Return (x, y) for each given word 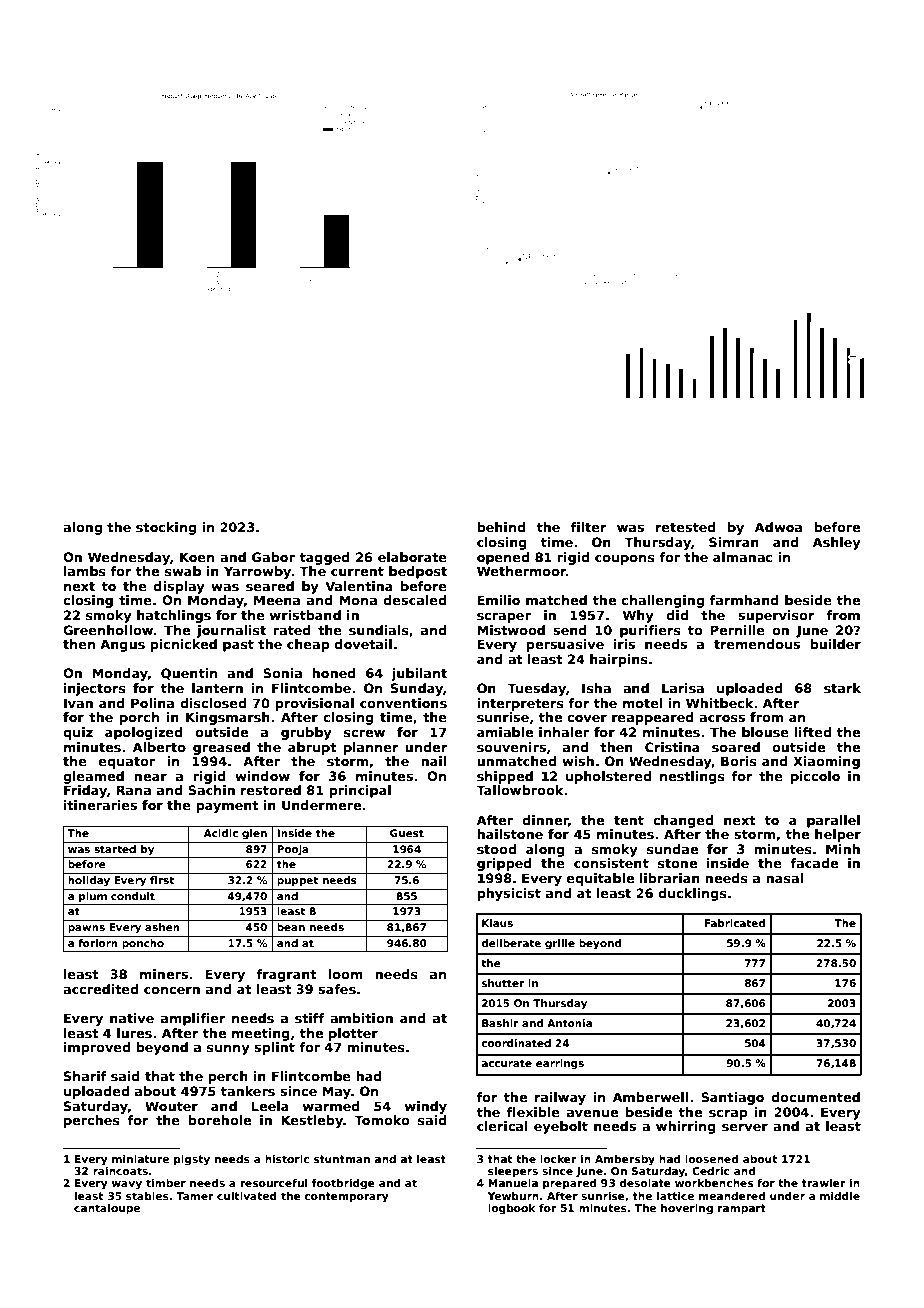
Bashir (500, 1023)
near (150, 777)
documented (815, 1097)
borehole (219, 1120)
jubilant (419, 674)
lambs (85, 571)
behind (501, 527)
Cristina (672, 747)
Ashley (837, 543)
